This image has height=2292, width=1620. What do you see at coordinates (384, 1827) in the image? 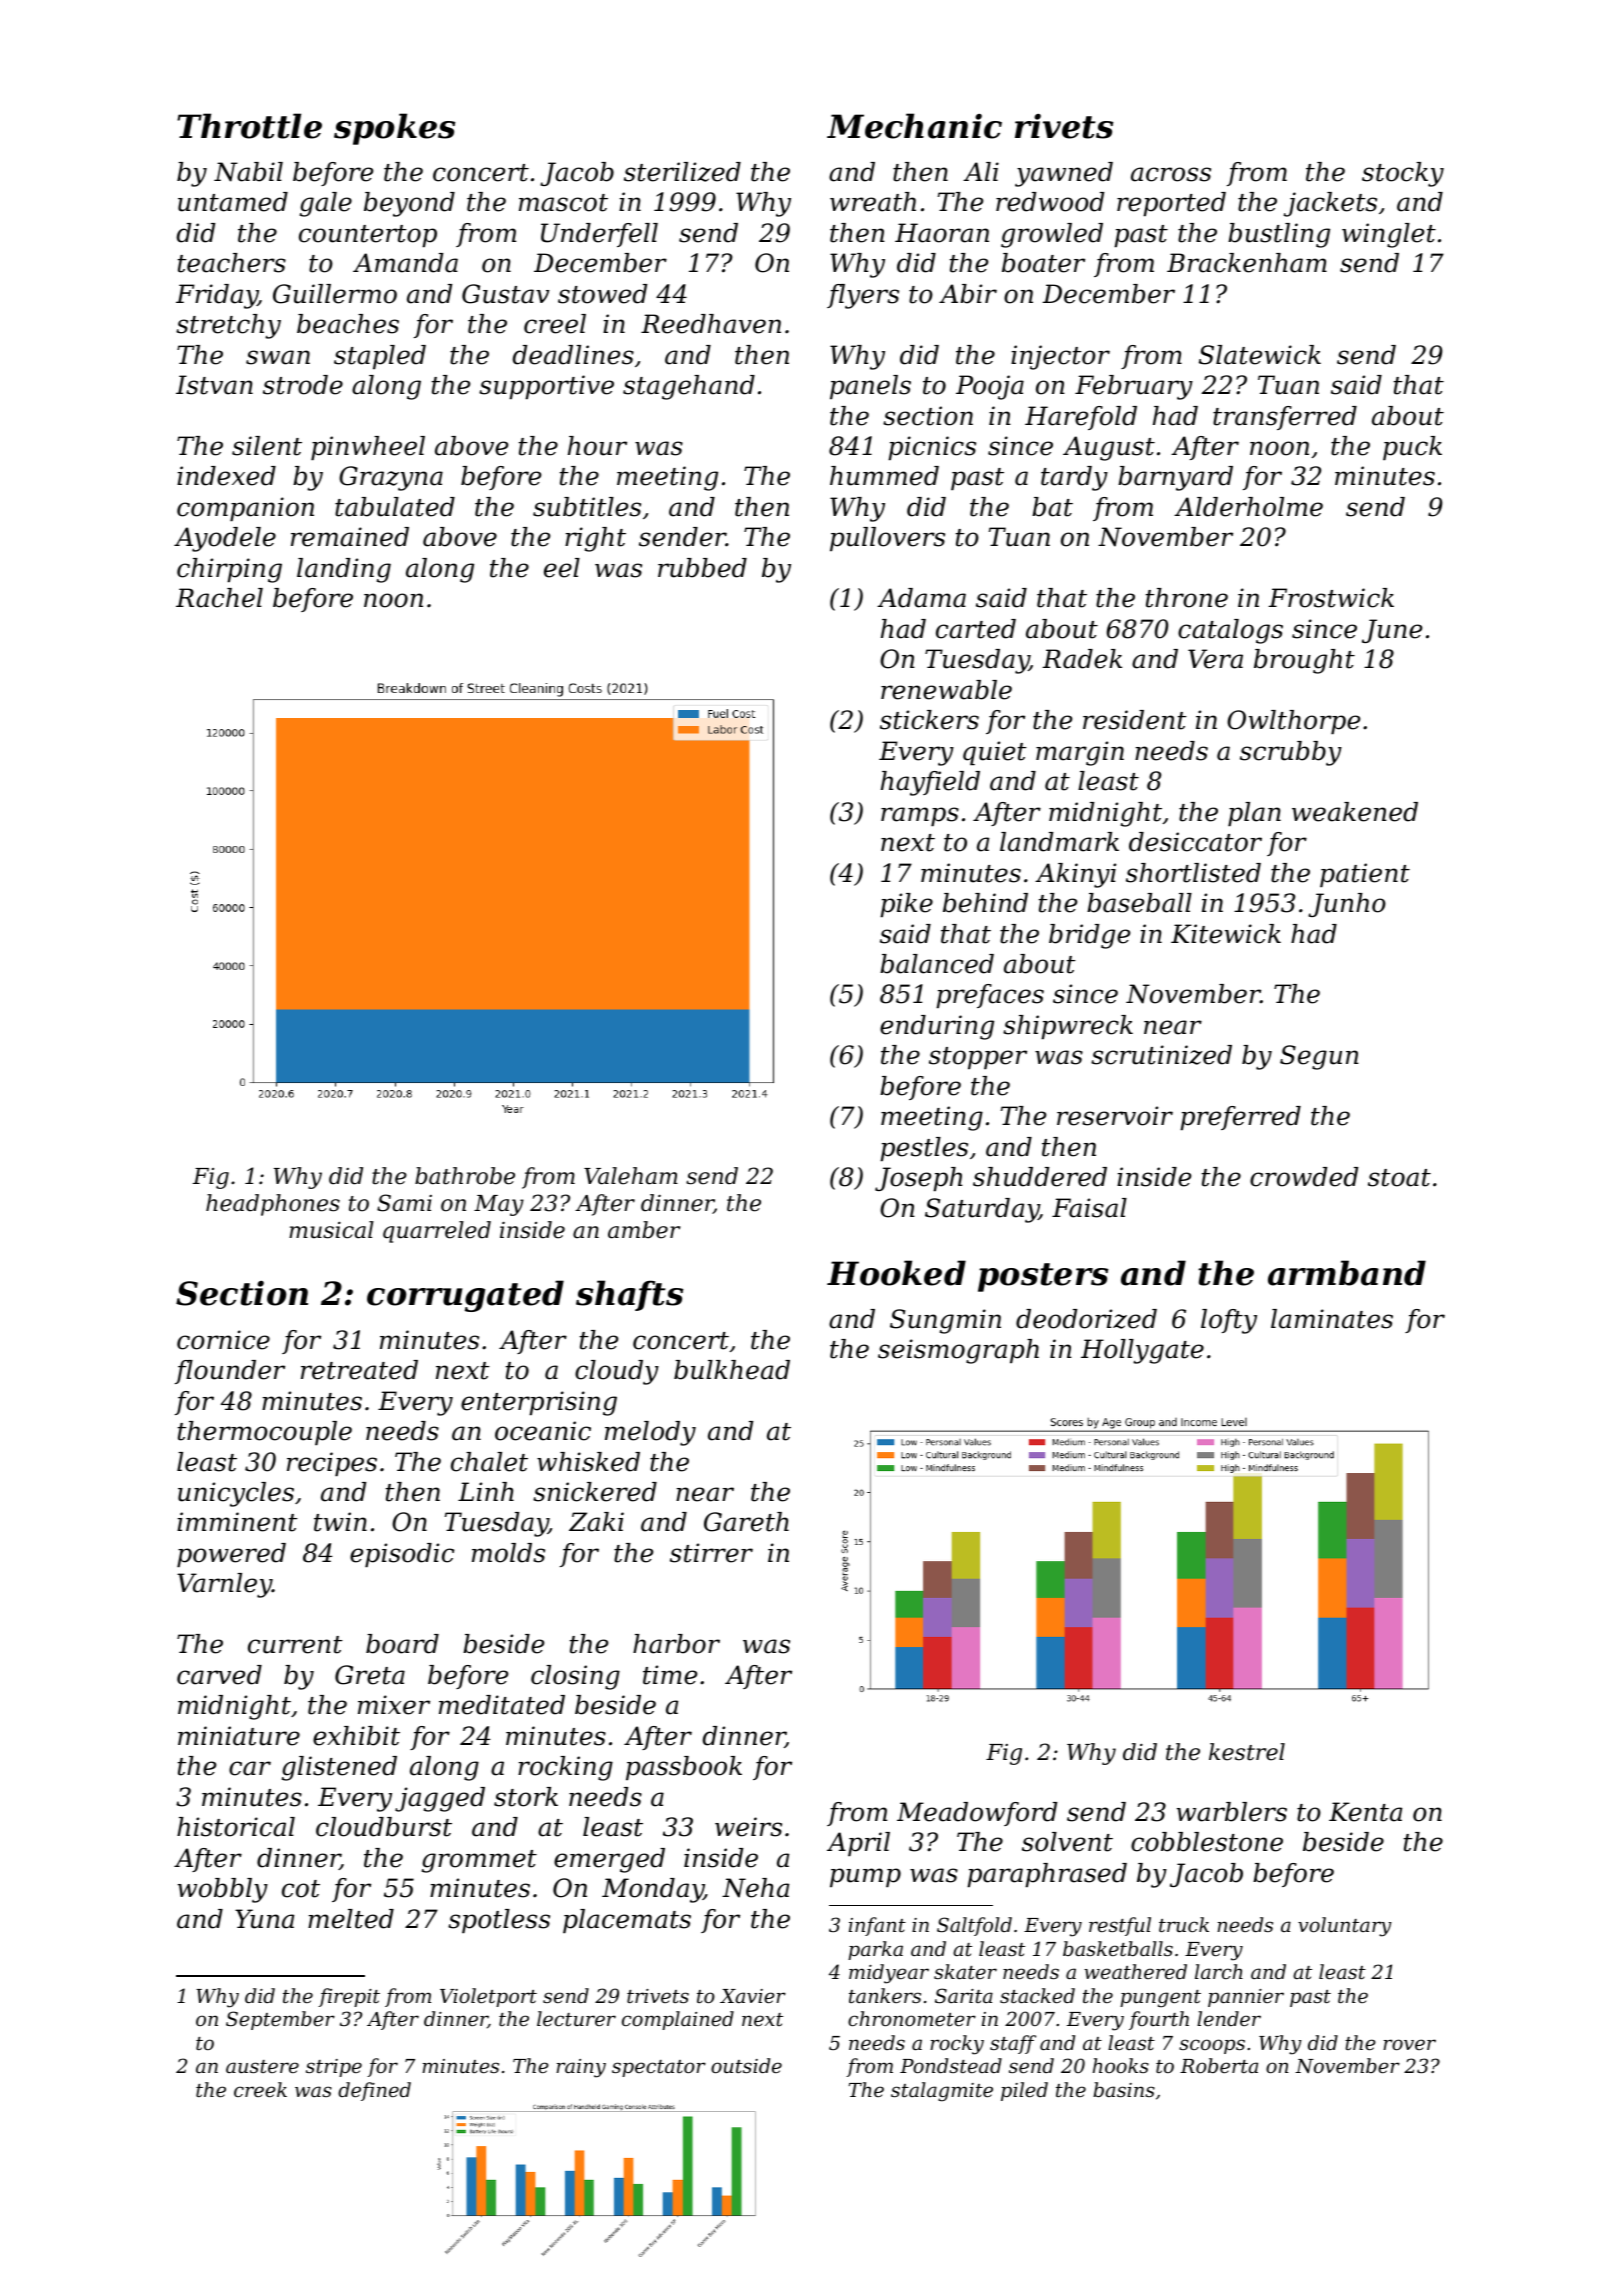
I see `cloudburst` at bounding box center [384, 1827].
